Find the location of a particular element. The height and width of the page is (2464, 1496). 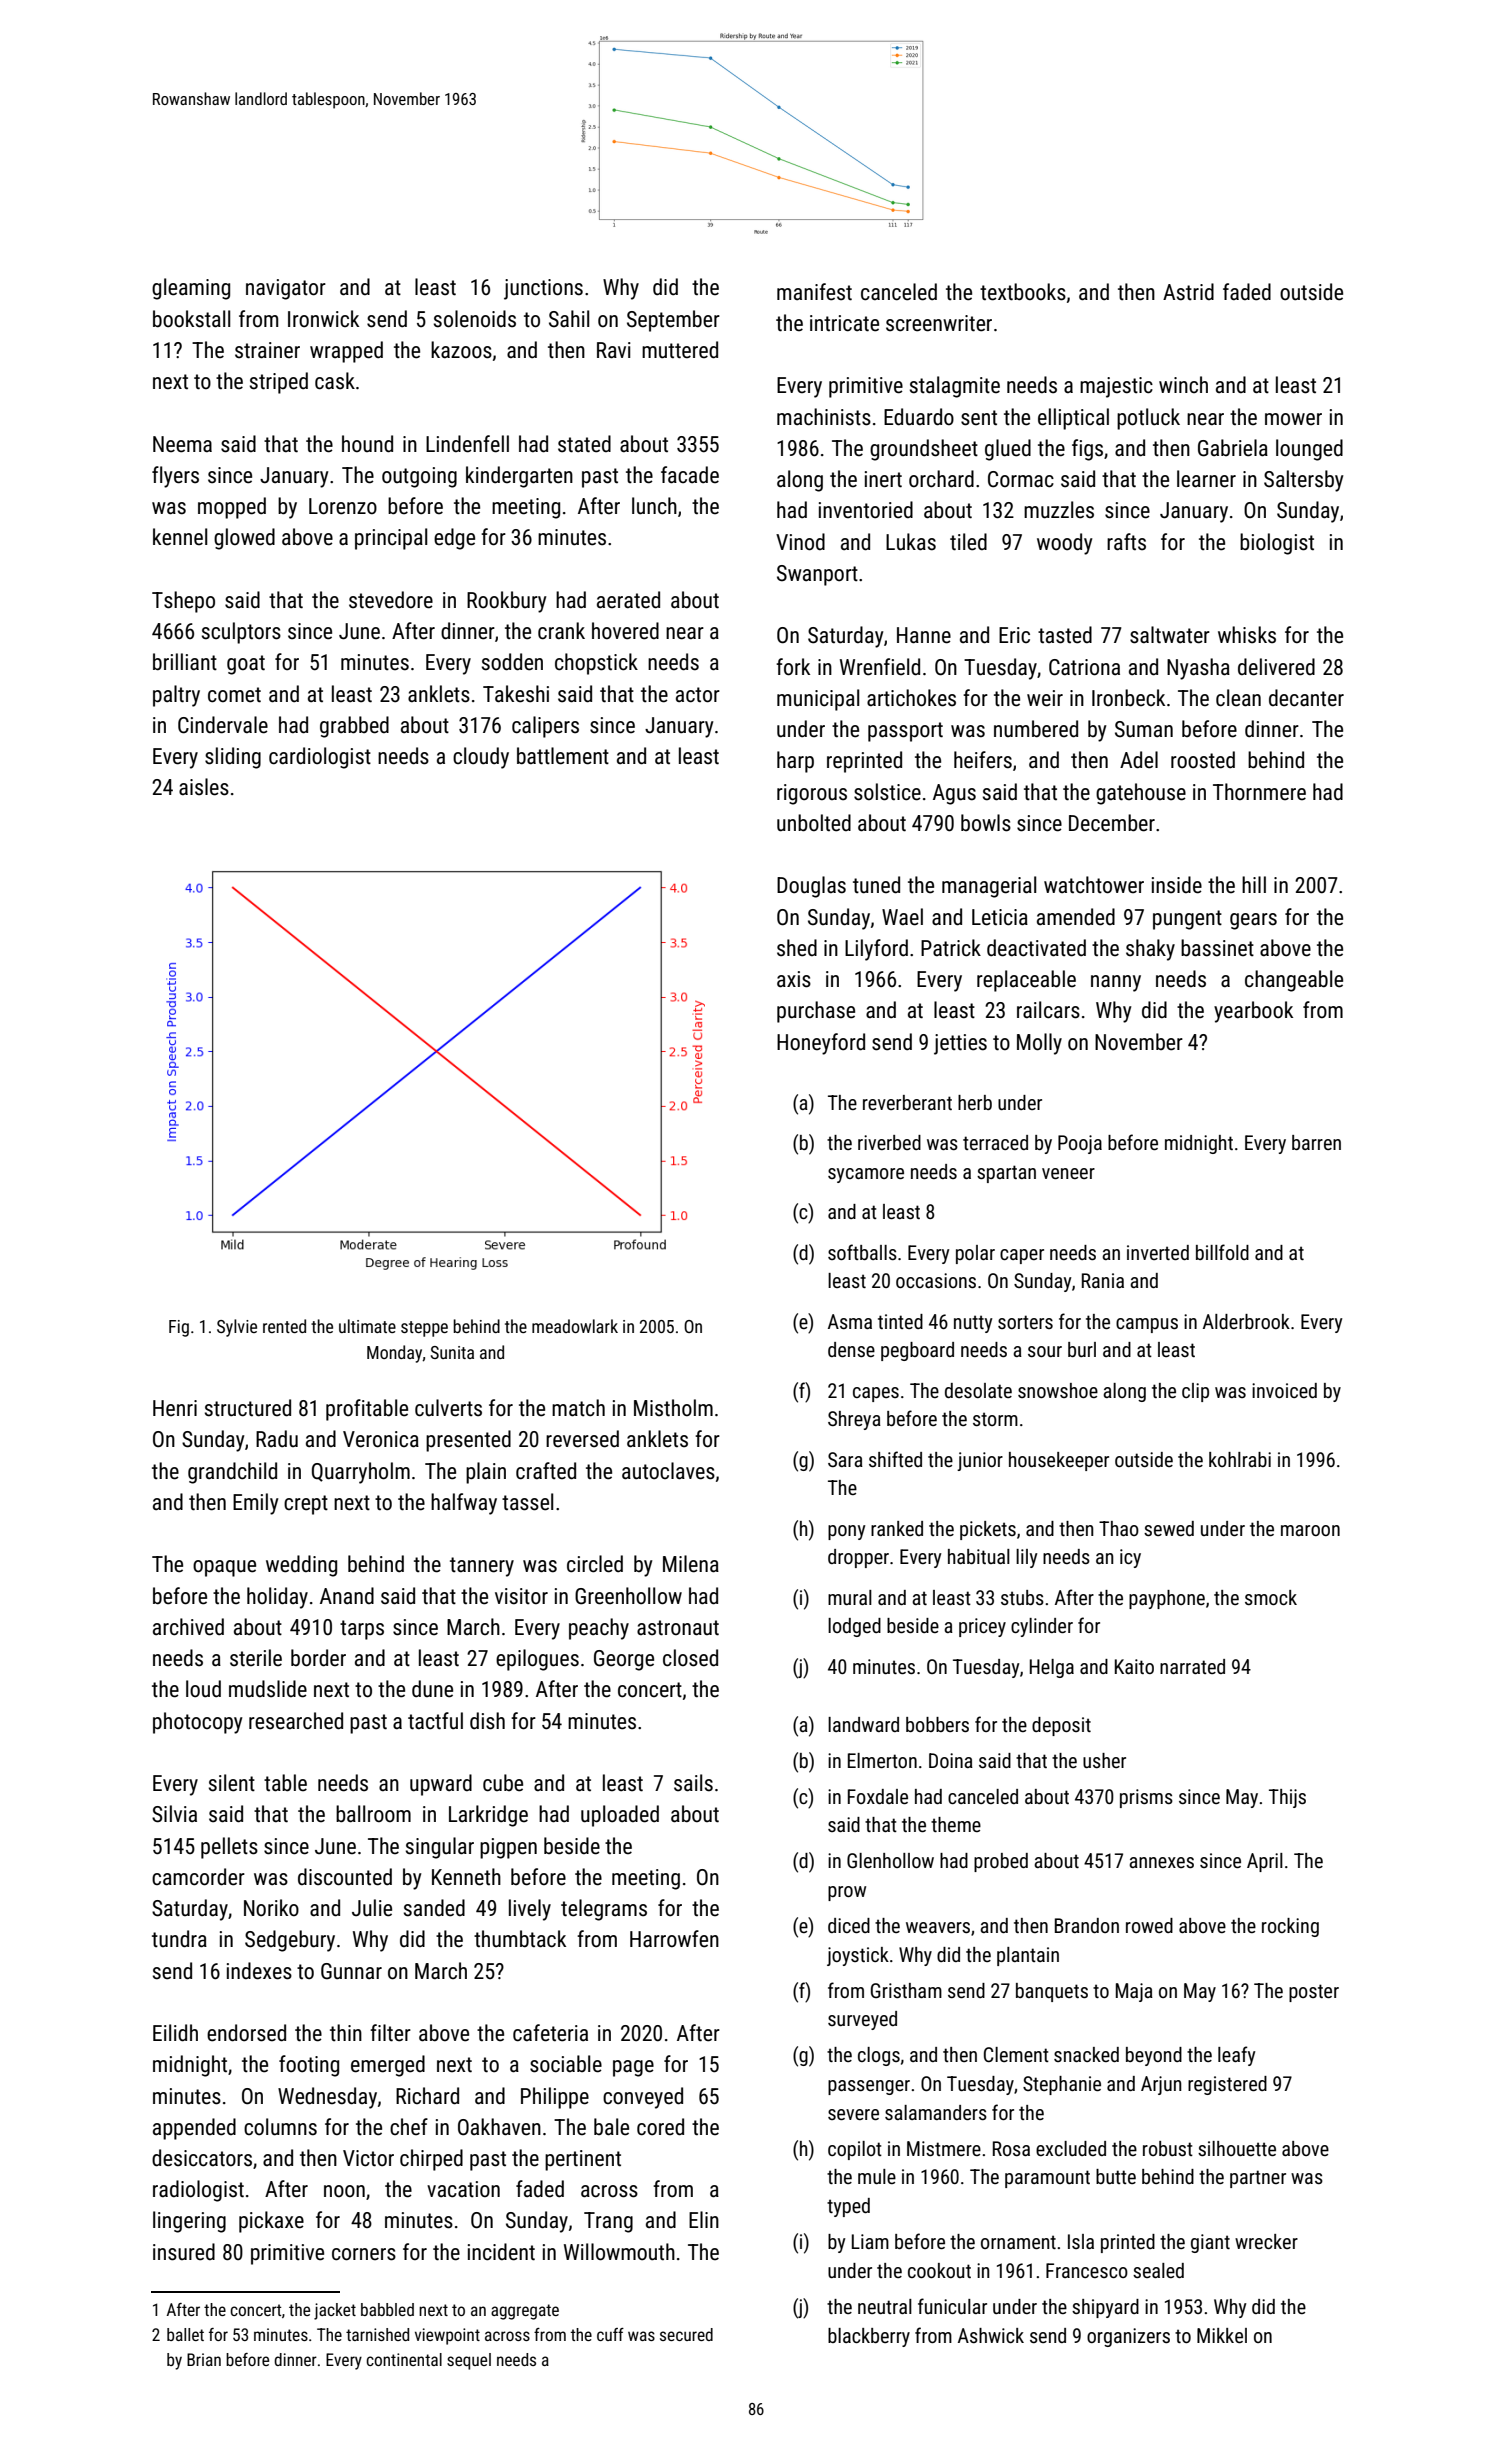

lodged is located at coordinates (854, 1627).
